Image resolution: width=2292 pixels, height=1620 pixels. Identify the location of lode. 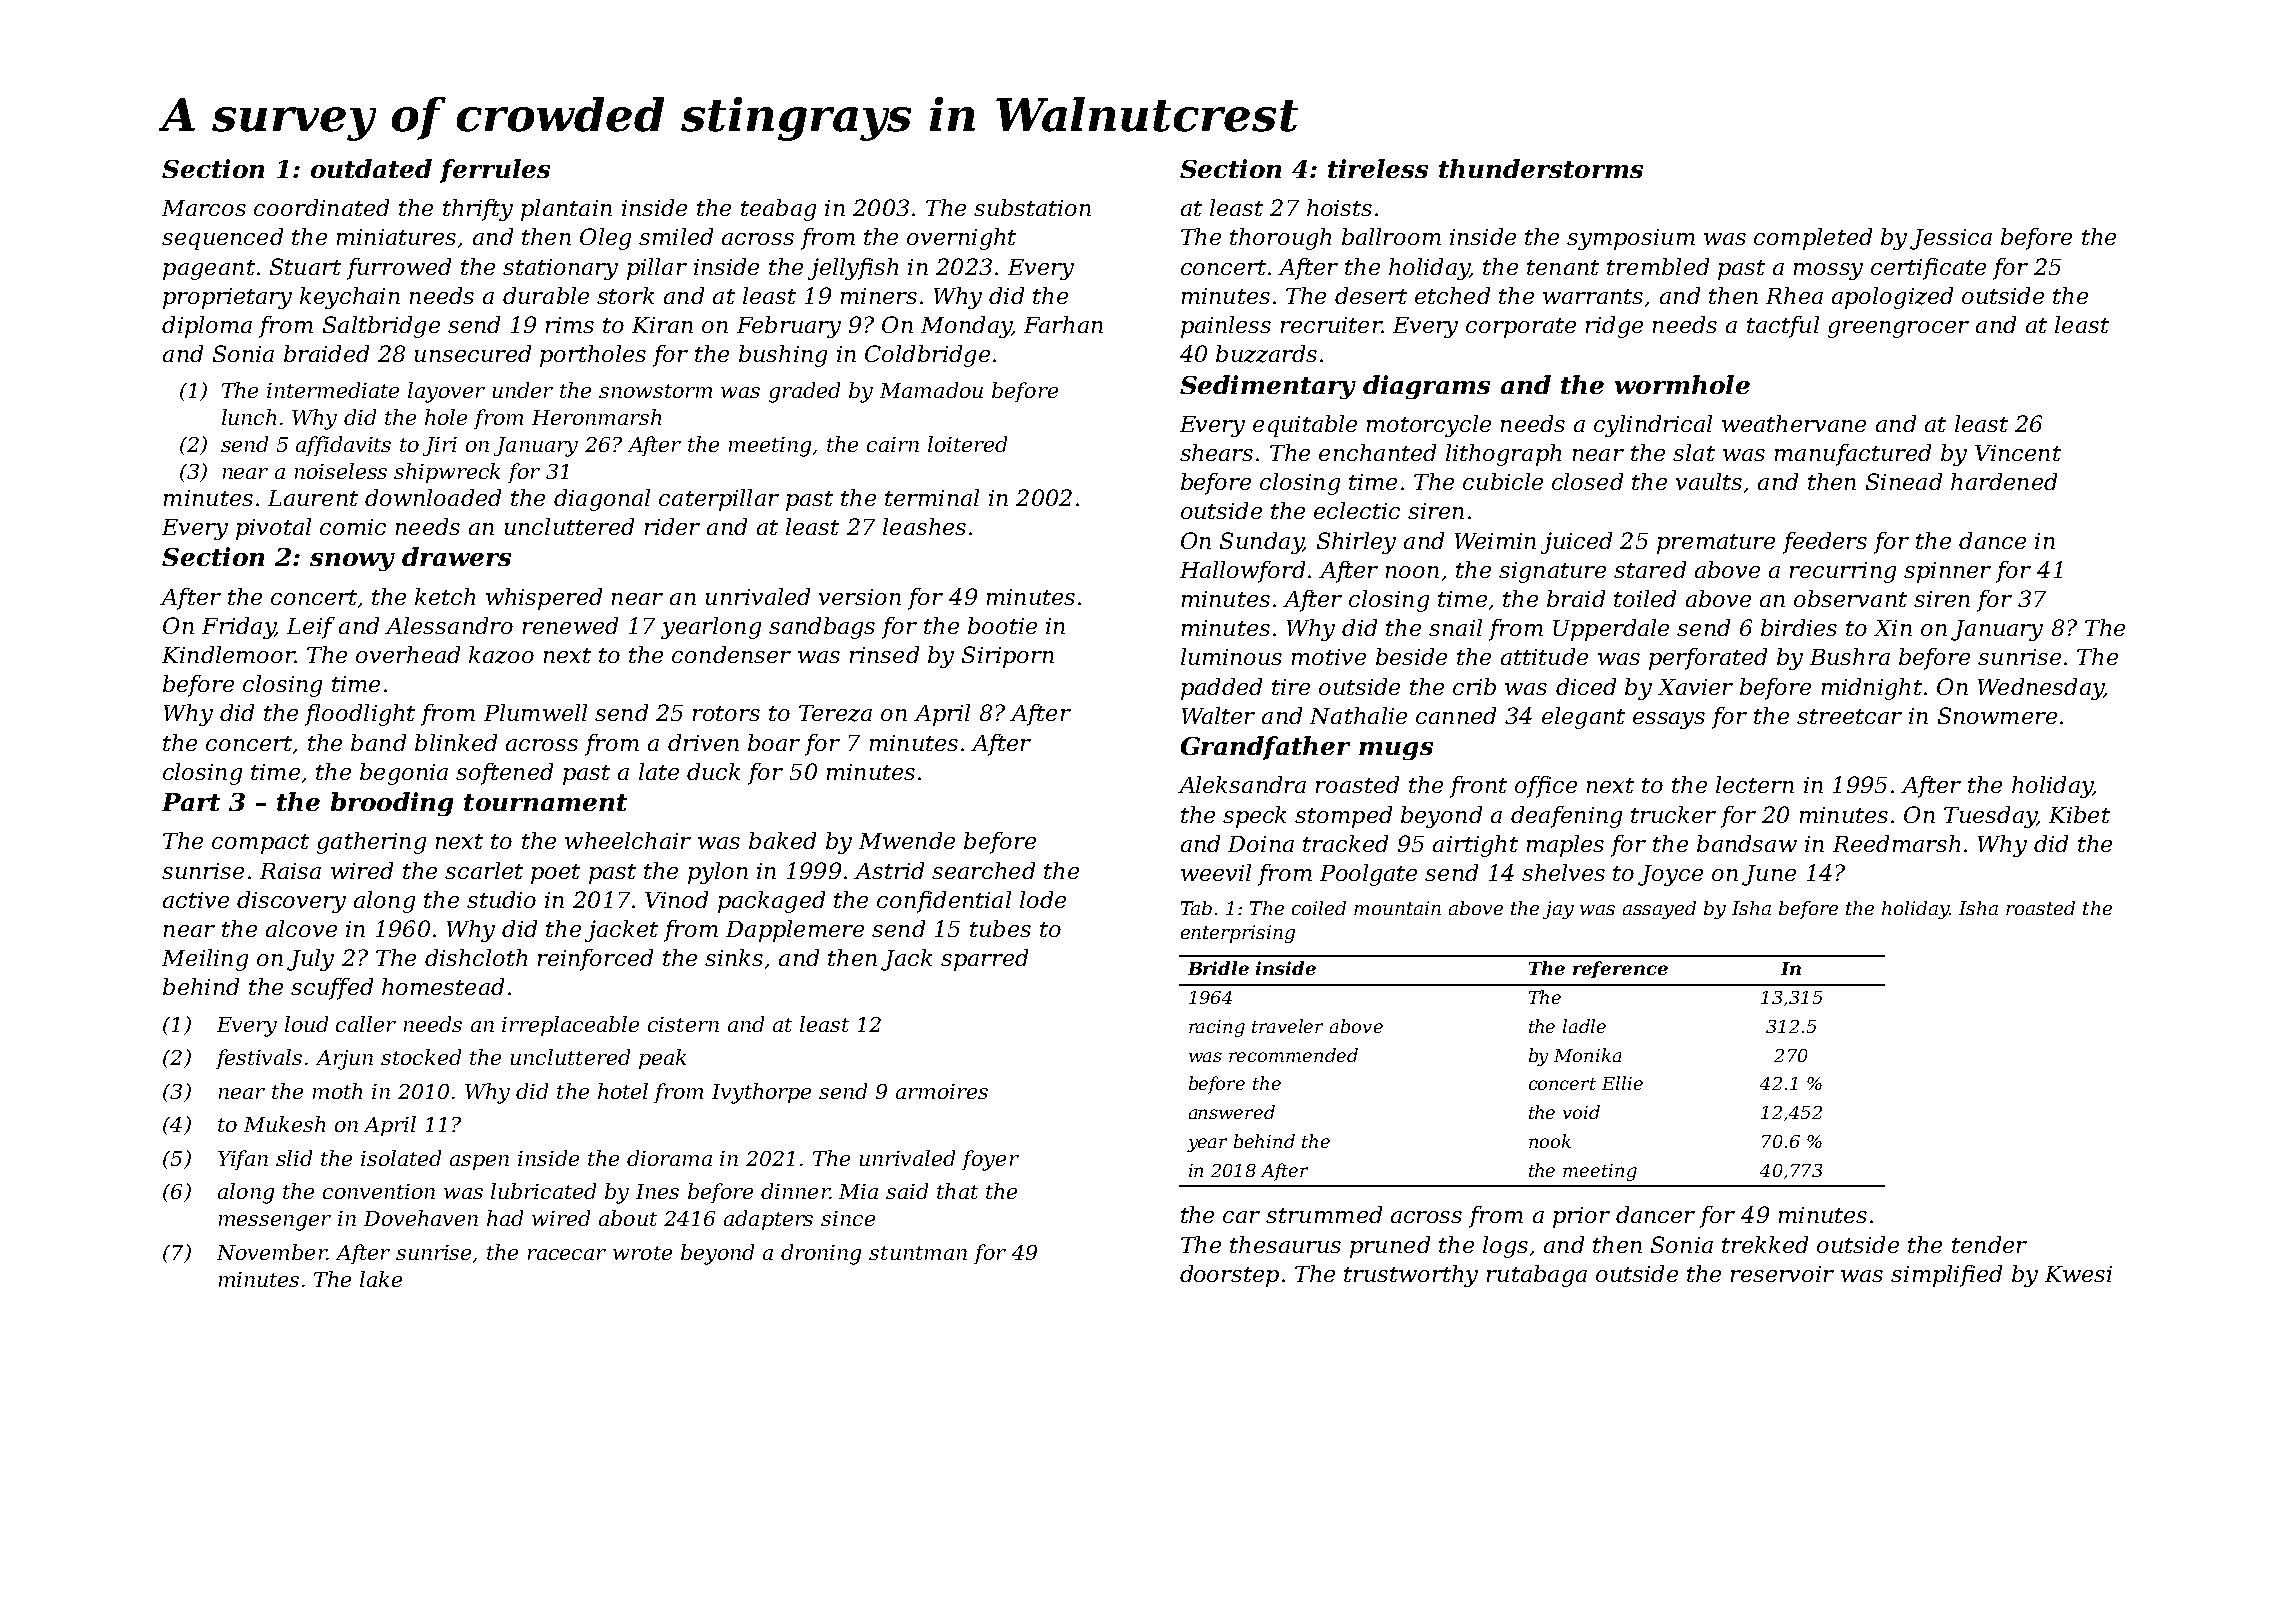
(1043, 899).
